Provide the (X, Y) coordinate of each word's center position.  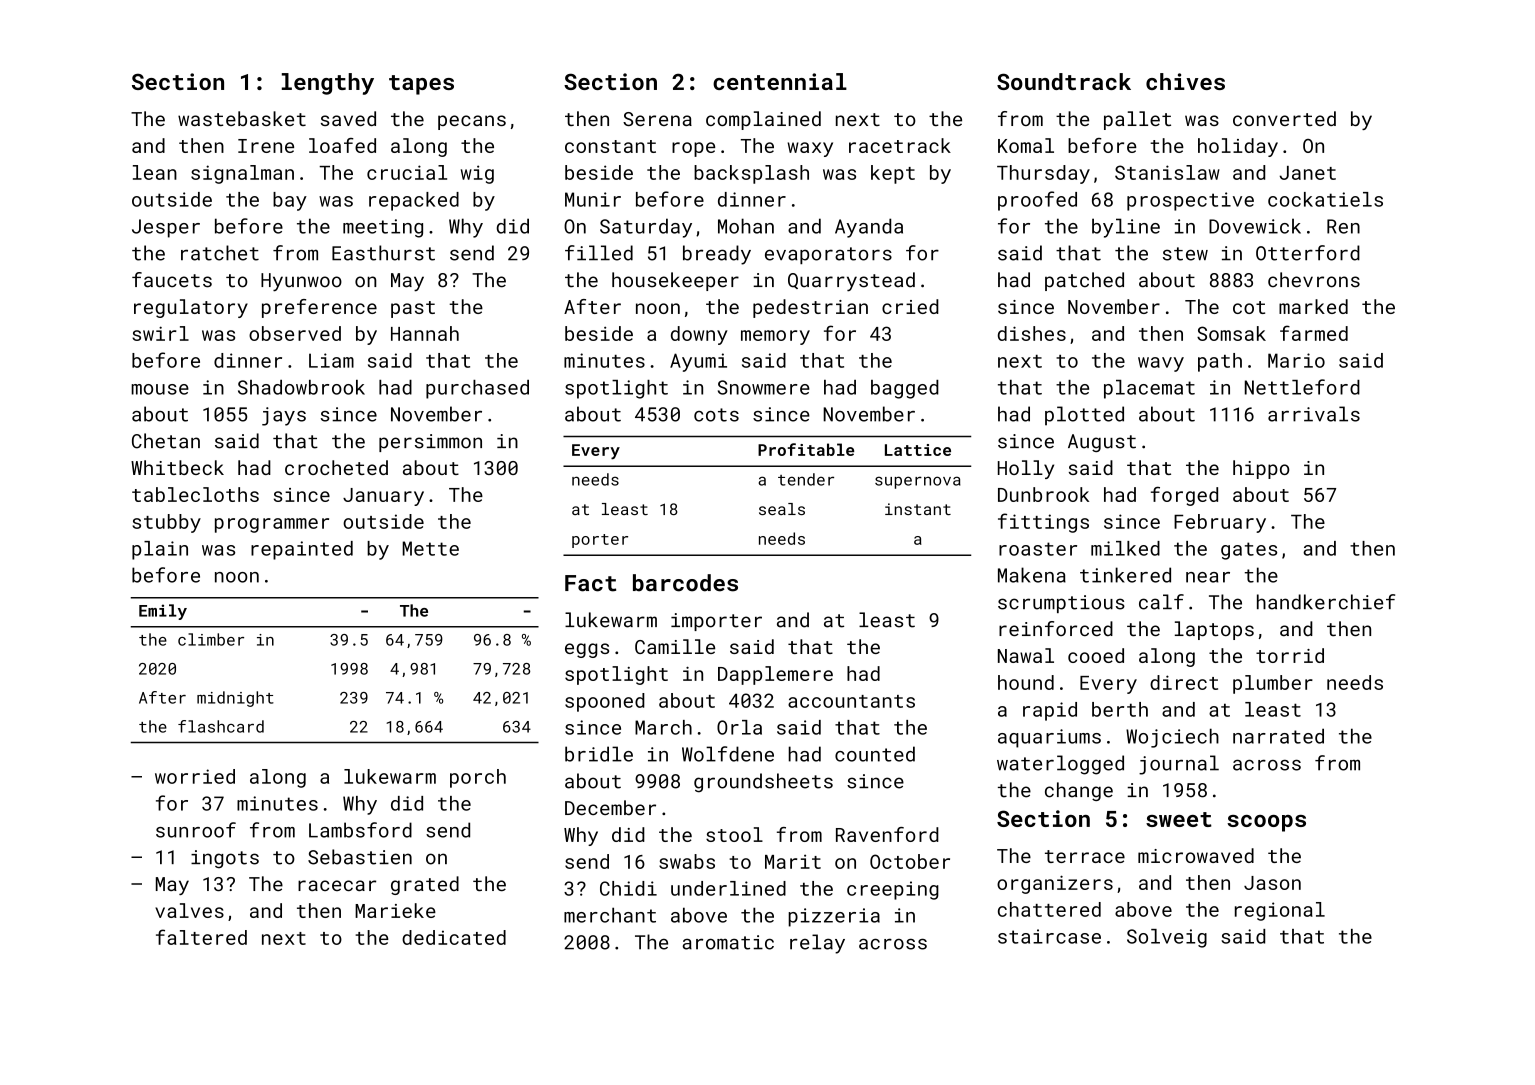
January (383, 497)
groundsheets (763, 783)
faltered (201, 937)
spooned (605, 702)
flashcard (221, 726)
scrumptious (1061, 604)
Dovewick (1255, 226)
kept (893, 174)
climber (211, 639)
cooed (1096, 655)
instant (918, 509)
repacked (414, 201)
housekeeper (675, 281)
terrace (1085, 856)
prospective (1190, 201)
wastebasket (242, 118)
